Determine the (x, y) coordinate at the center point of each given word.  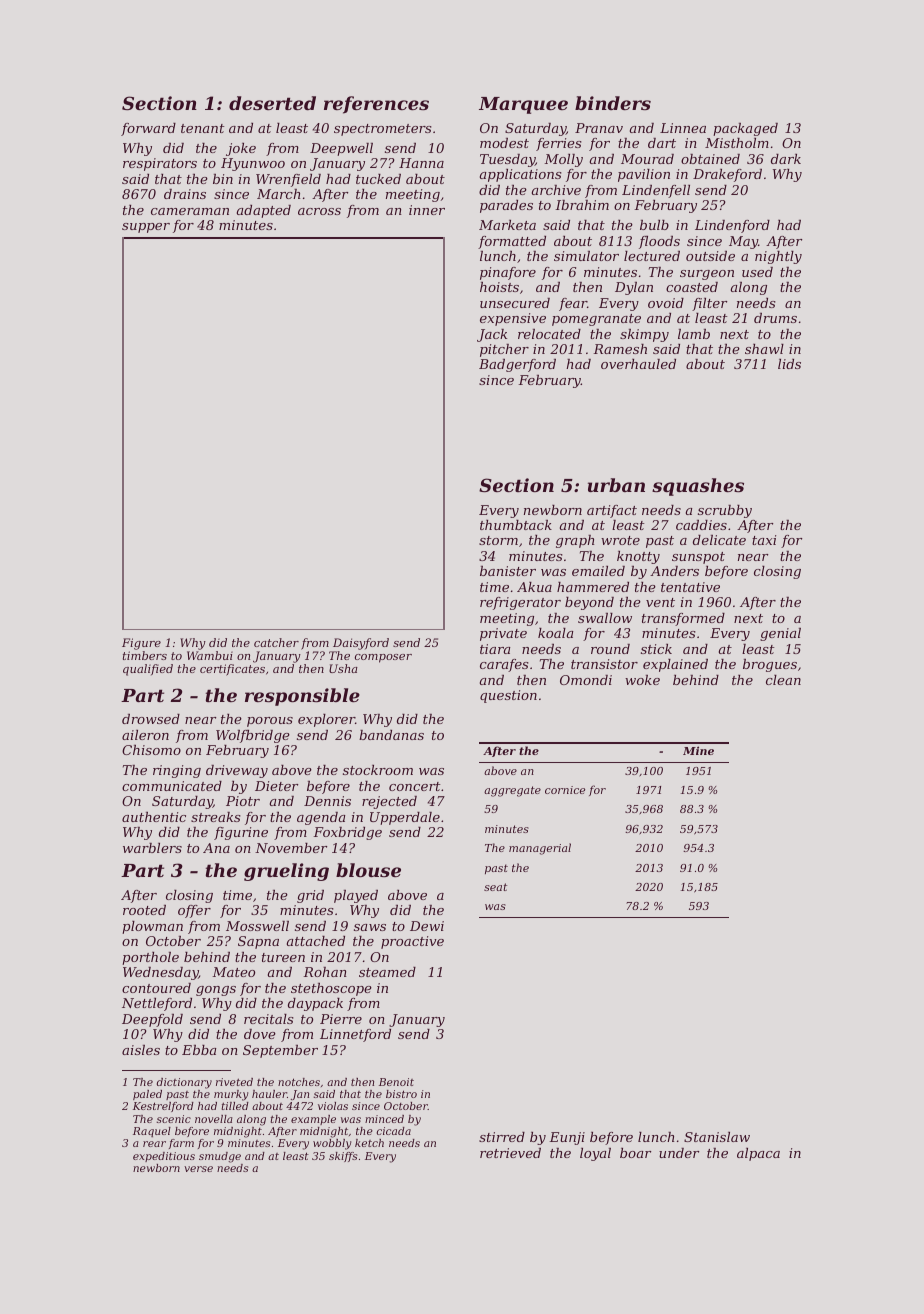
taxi (764, 540)
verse (198, 1169)
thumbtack (516, 525)
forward (148, 129)
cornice (565, 790)
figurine (241, 833)
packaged (745, 129)
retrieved (510, 1153)
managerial (540, 849)
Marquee (523, 105)
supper (146, 228)
